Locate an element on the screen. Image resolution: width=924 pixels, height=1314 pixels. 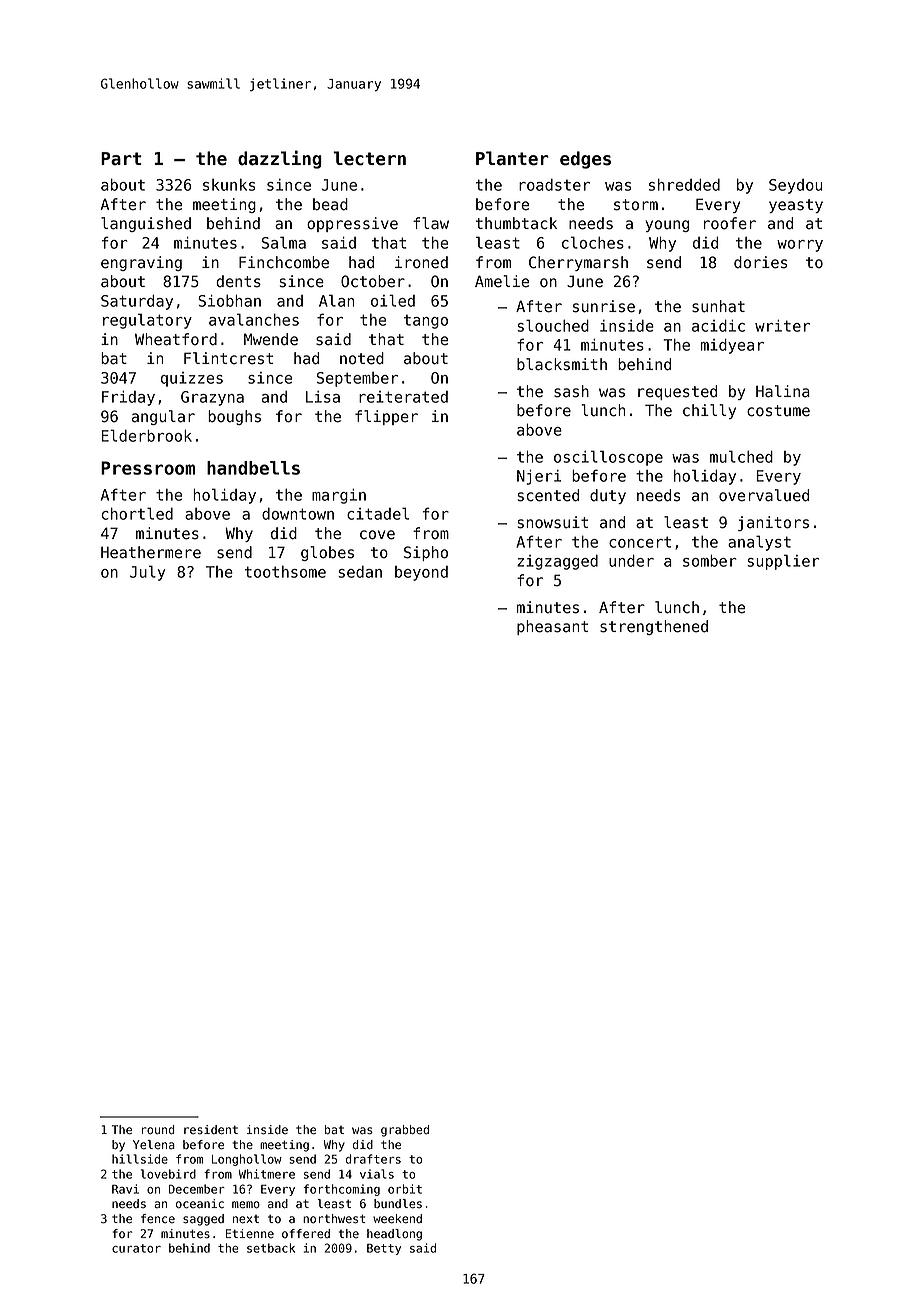
July is located at coordinates (148, 573).
